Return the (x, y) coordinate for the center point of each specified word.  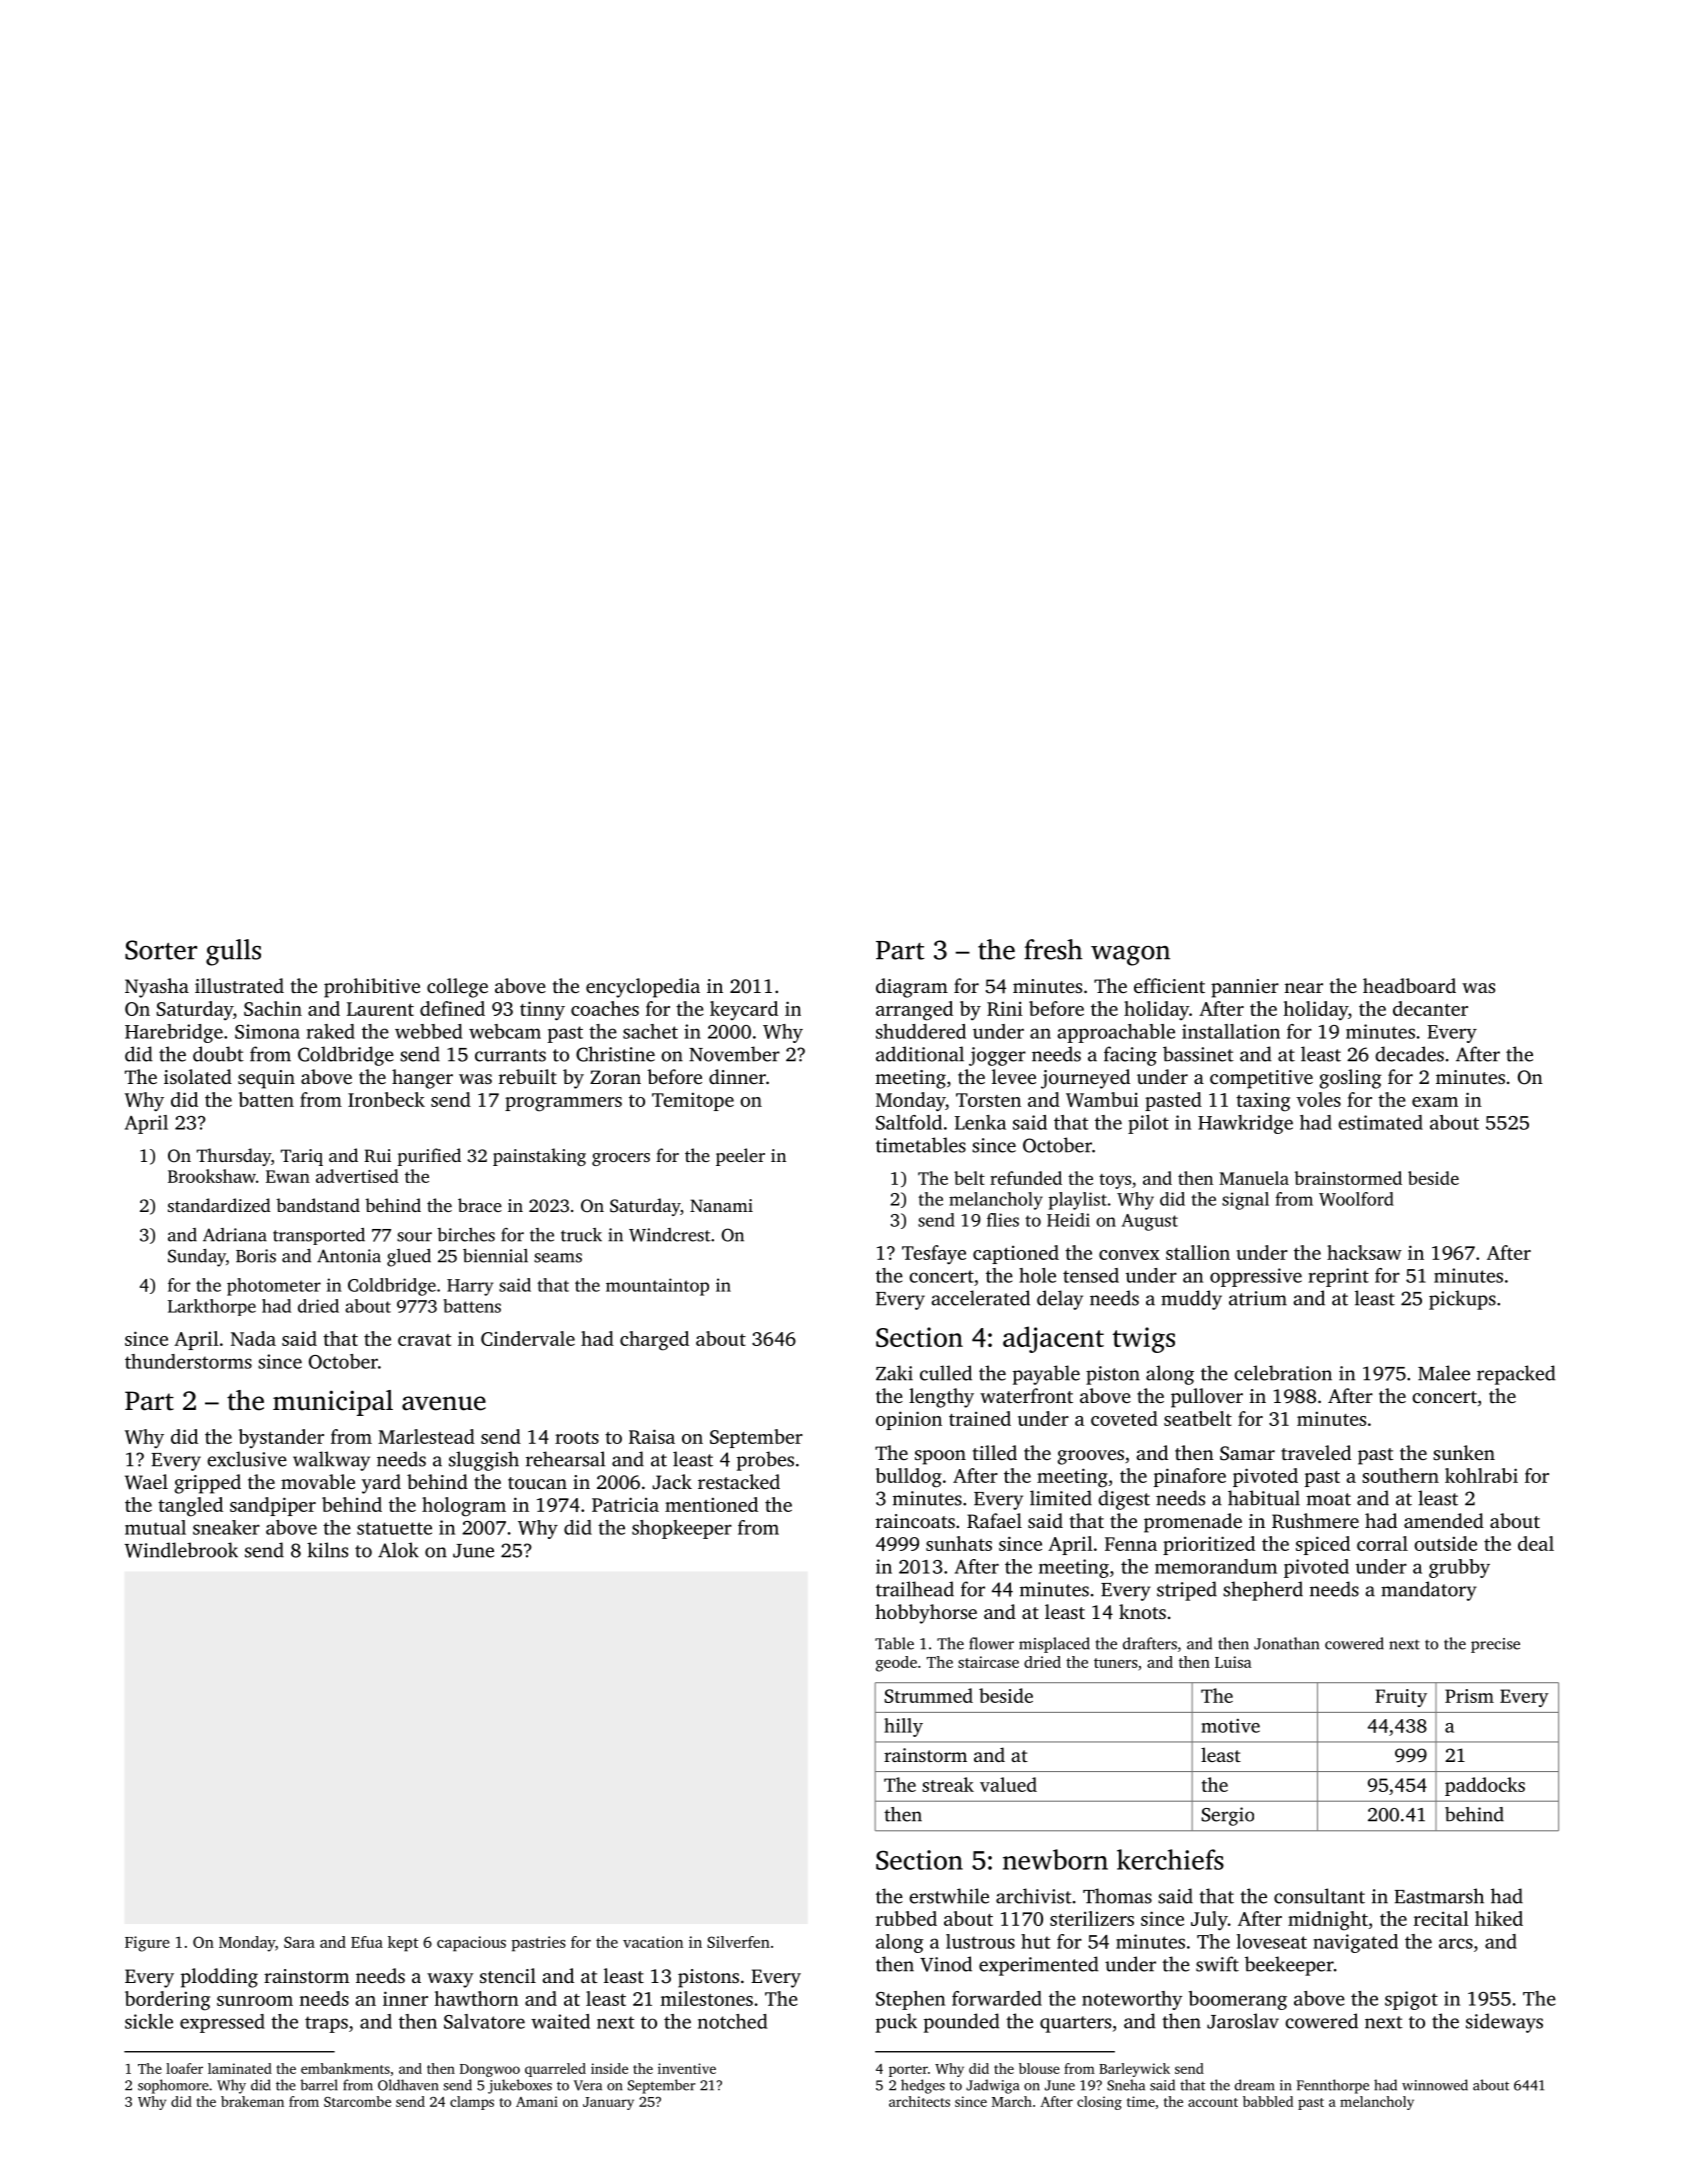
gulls (233, 952)
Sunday (197, 1258)
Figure (147, 1944)
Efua (367, 1942)
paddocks (1485, 1786)
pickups (1462, 1300)
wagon (1130, 956)
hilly (903, 1727)
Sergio (1228, 1816)
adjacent (1053, 1339)
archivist (1034, 1896)
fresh (1053, 949)
